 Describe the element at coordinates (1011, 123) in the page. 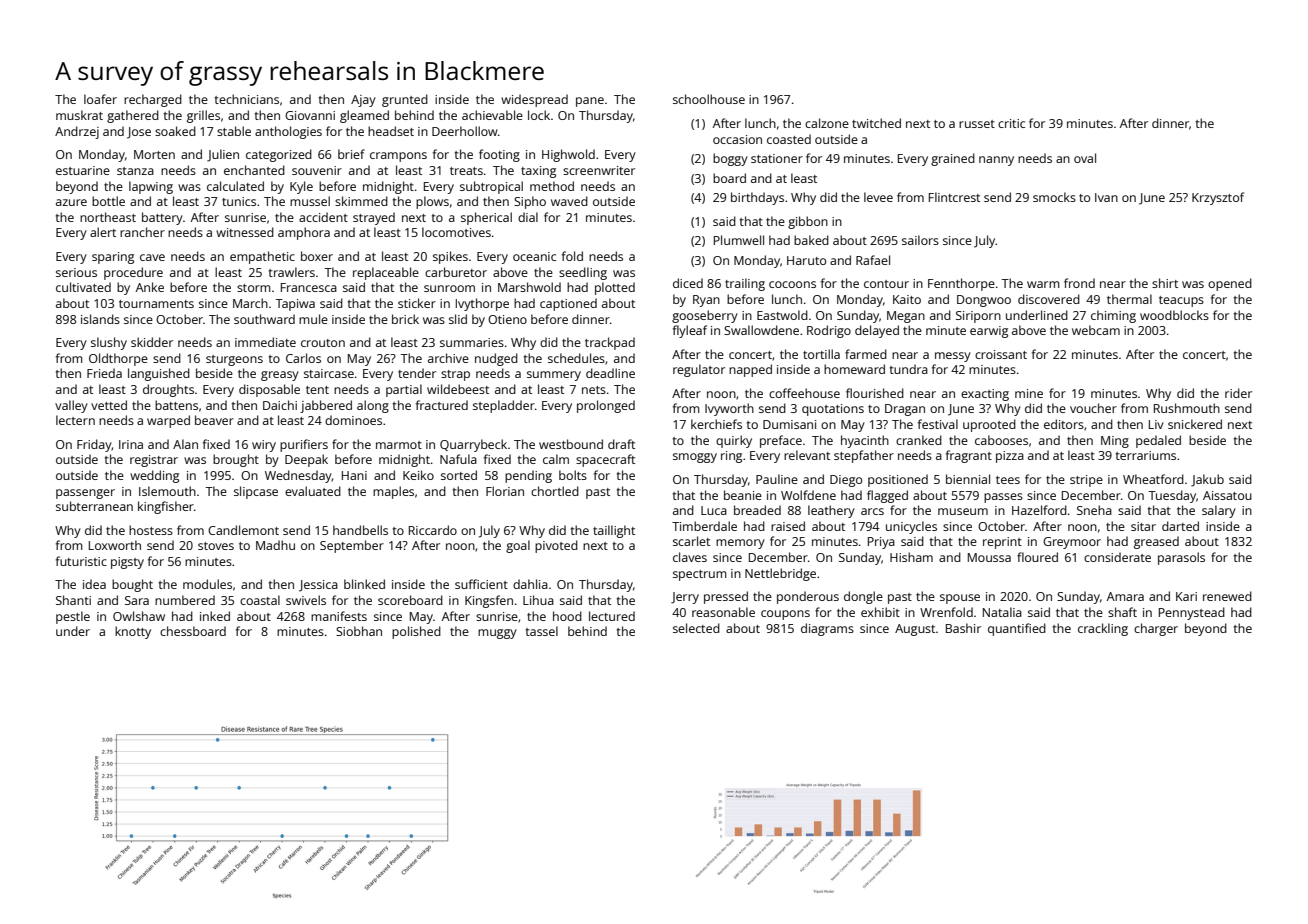

I see `critic` at that location.
